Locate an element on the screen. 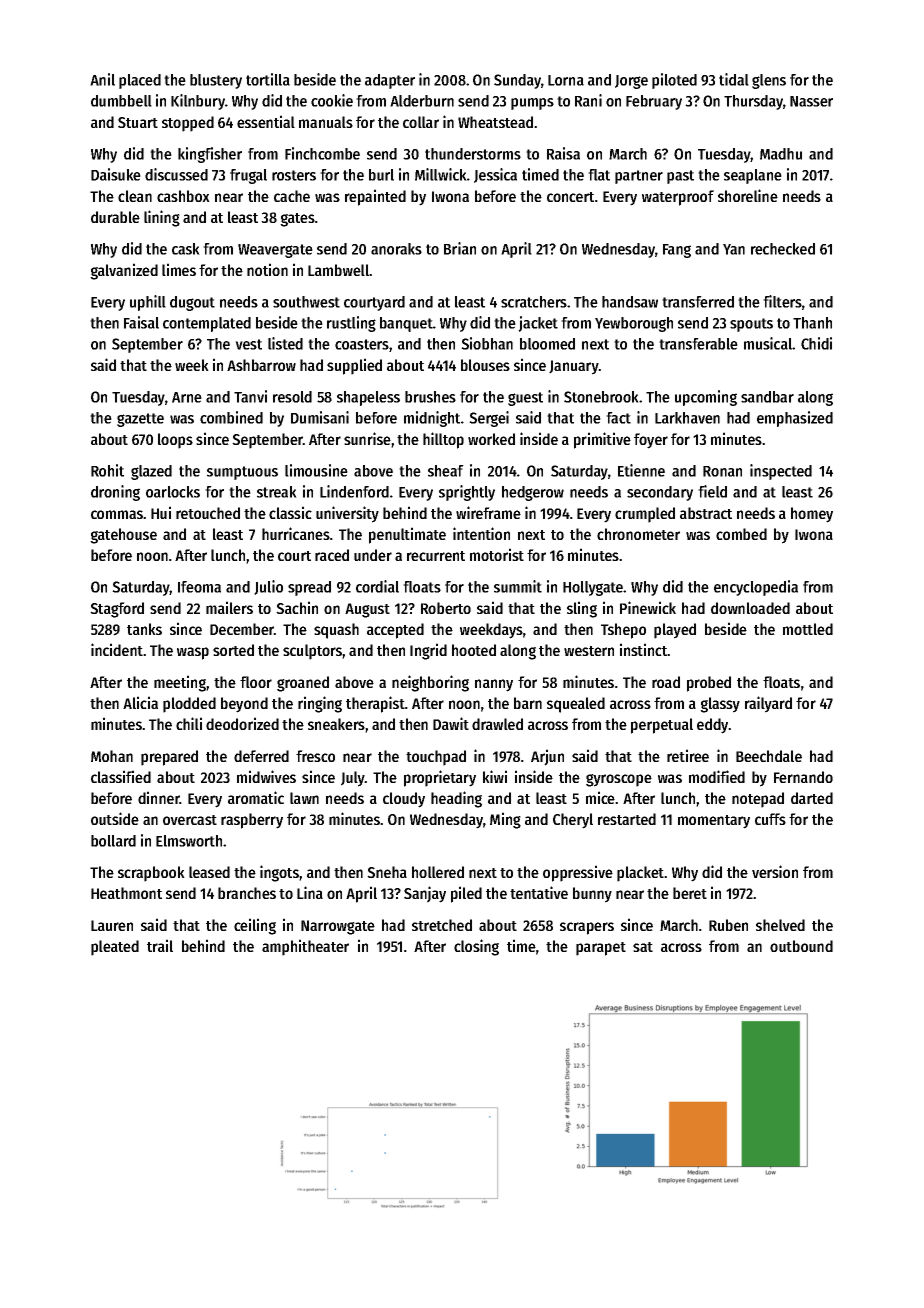 This screenshot has height=1308, width=924. prepared is located at coordinates (169, 758).
